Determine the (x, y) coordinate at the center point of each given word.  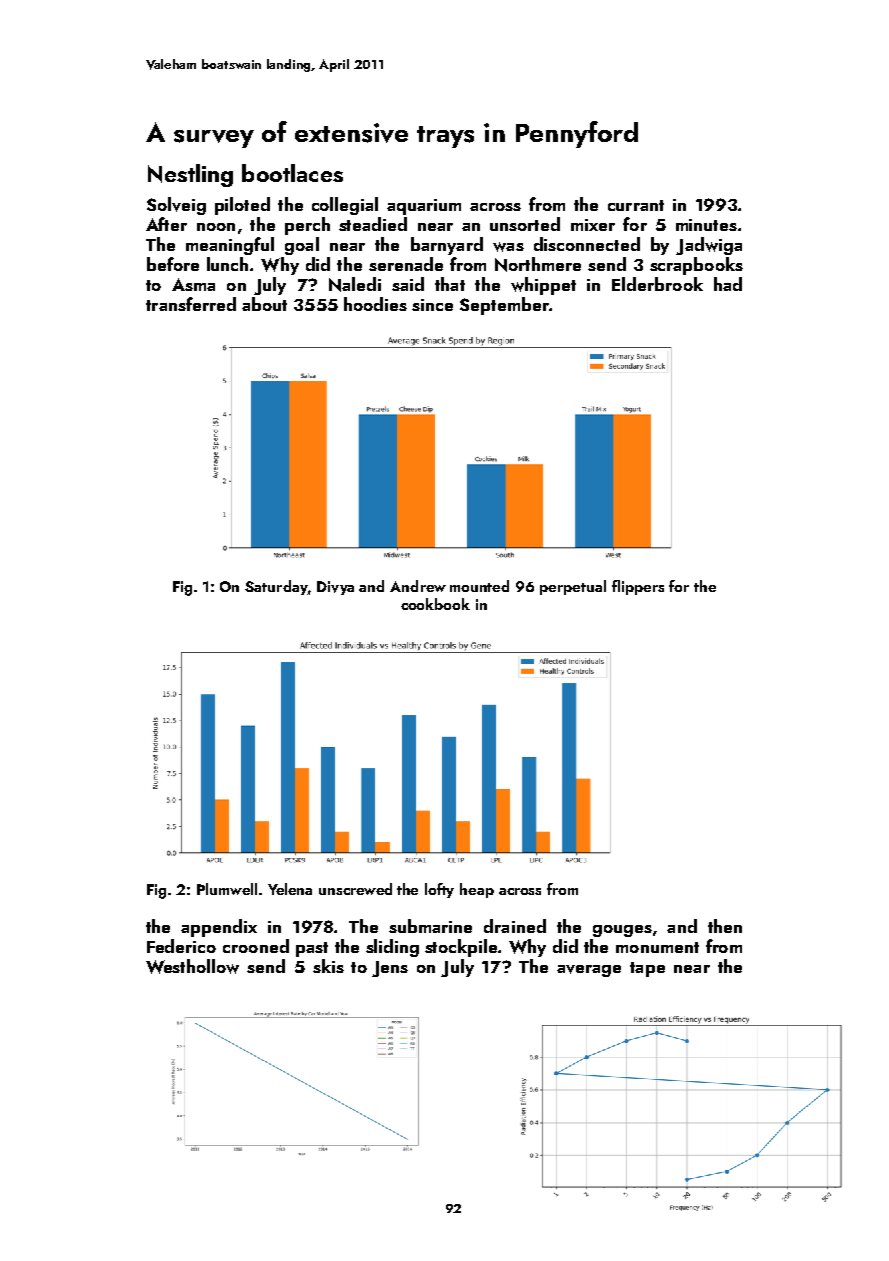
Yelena (290, 889)
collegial (345, 206)
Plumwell (227, 889)
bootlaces (292, 173)
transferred (191, 304)
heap (477, 890)
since (432, 305)
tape (647, 969)
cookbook (435, 604)
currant (636, 205)
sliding (392, 948)
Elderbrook (657, 284)
